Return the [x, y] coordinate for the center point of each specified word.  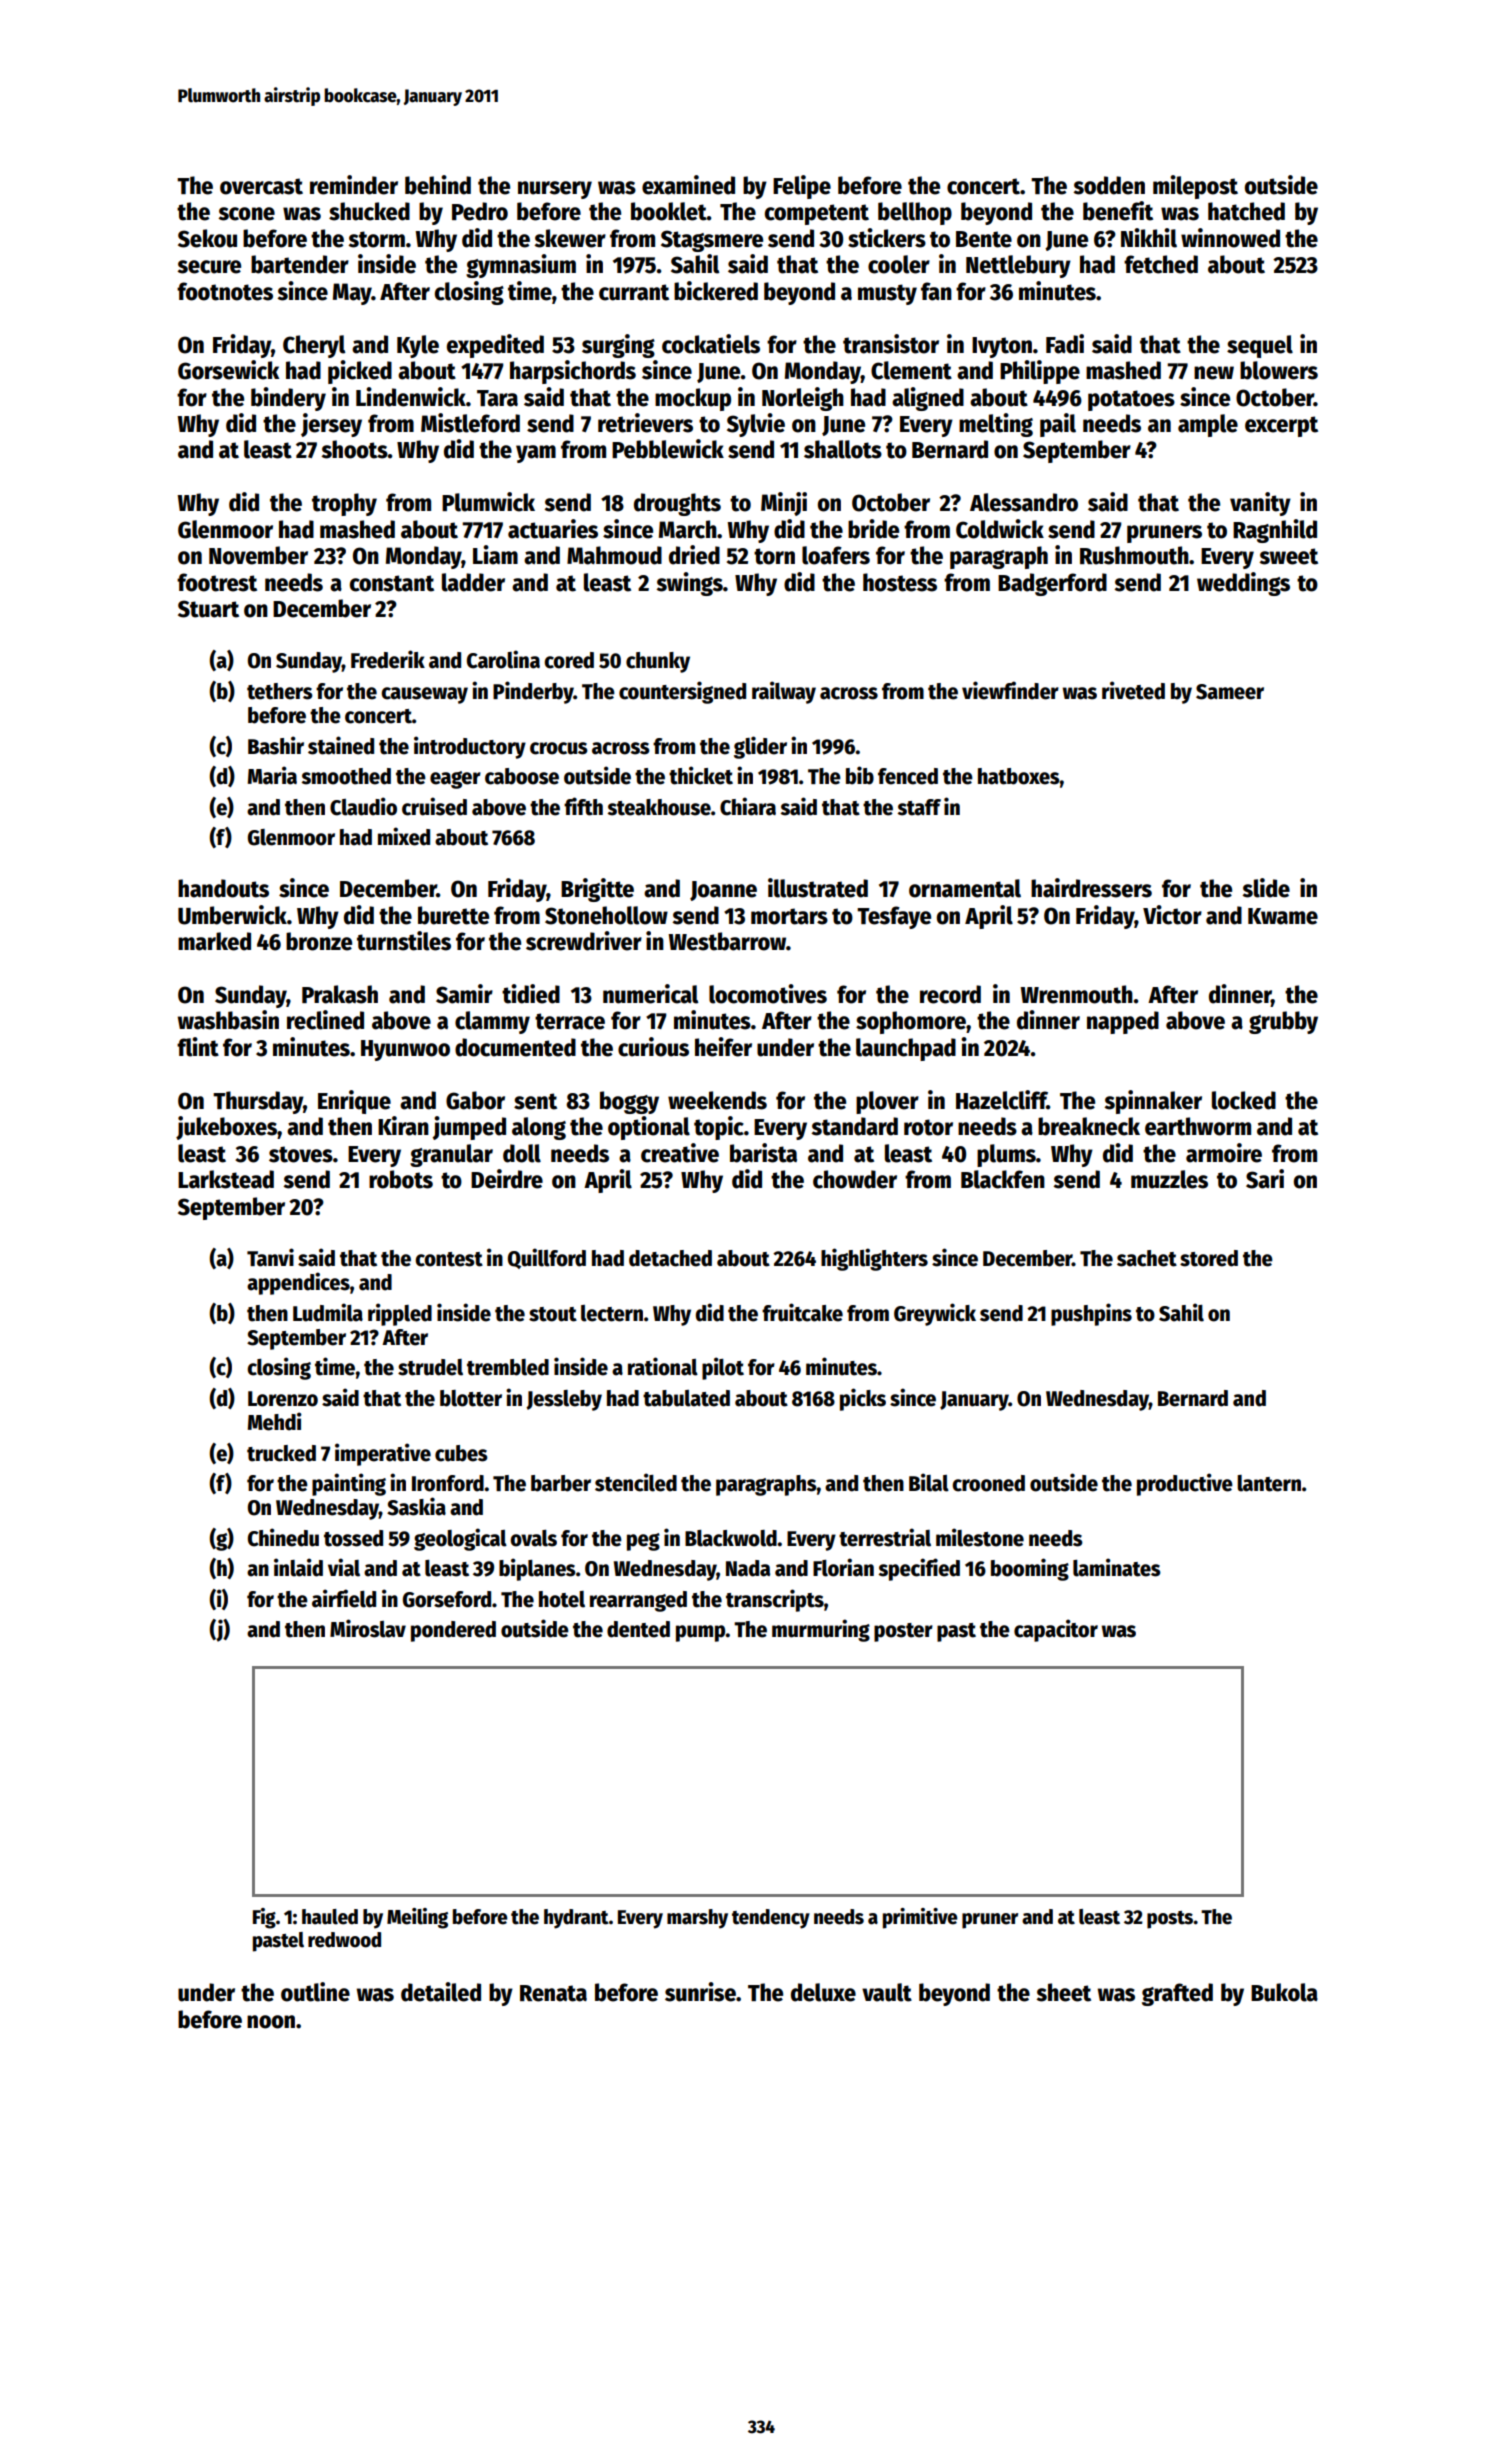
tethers [280, 691]
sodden [1109, 185]
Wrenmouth [1076, 994]
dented [638, 1629]
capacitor [1056, 1630]
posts [1170, 1920]
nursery [555, 190]
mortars [789, 916]
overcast [261, 186]
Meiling [417, 1918]
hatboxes [1019, 776]
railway [784, 692]
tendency [771, 1919]
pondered [453, 1631]
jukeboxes [226, 1128]
